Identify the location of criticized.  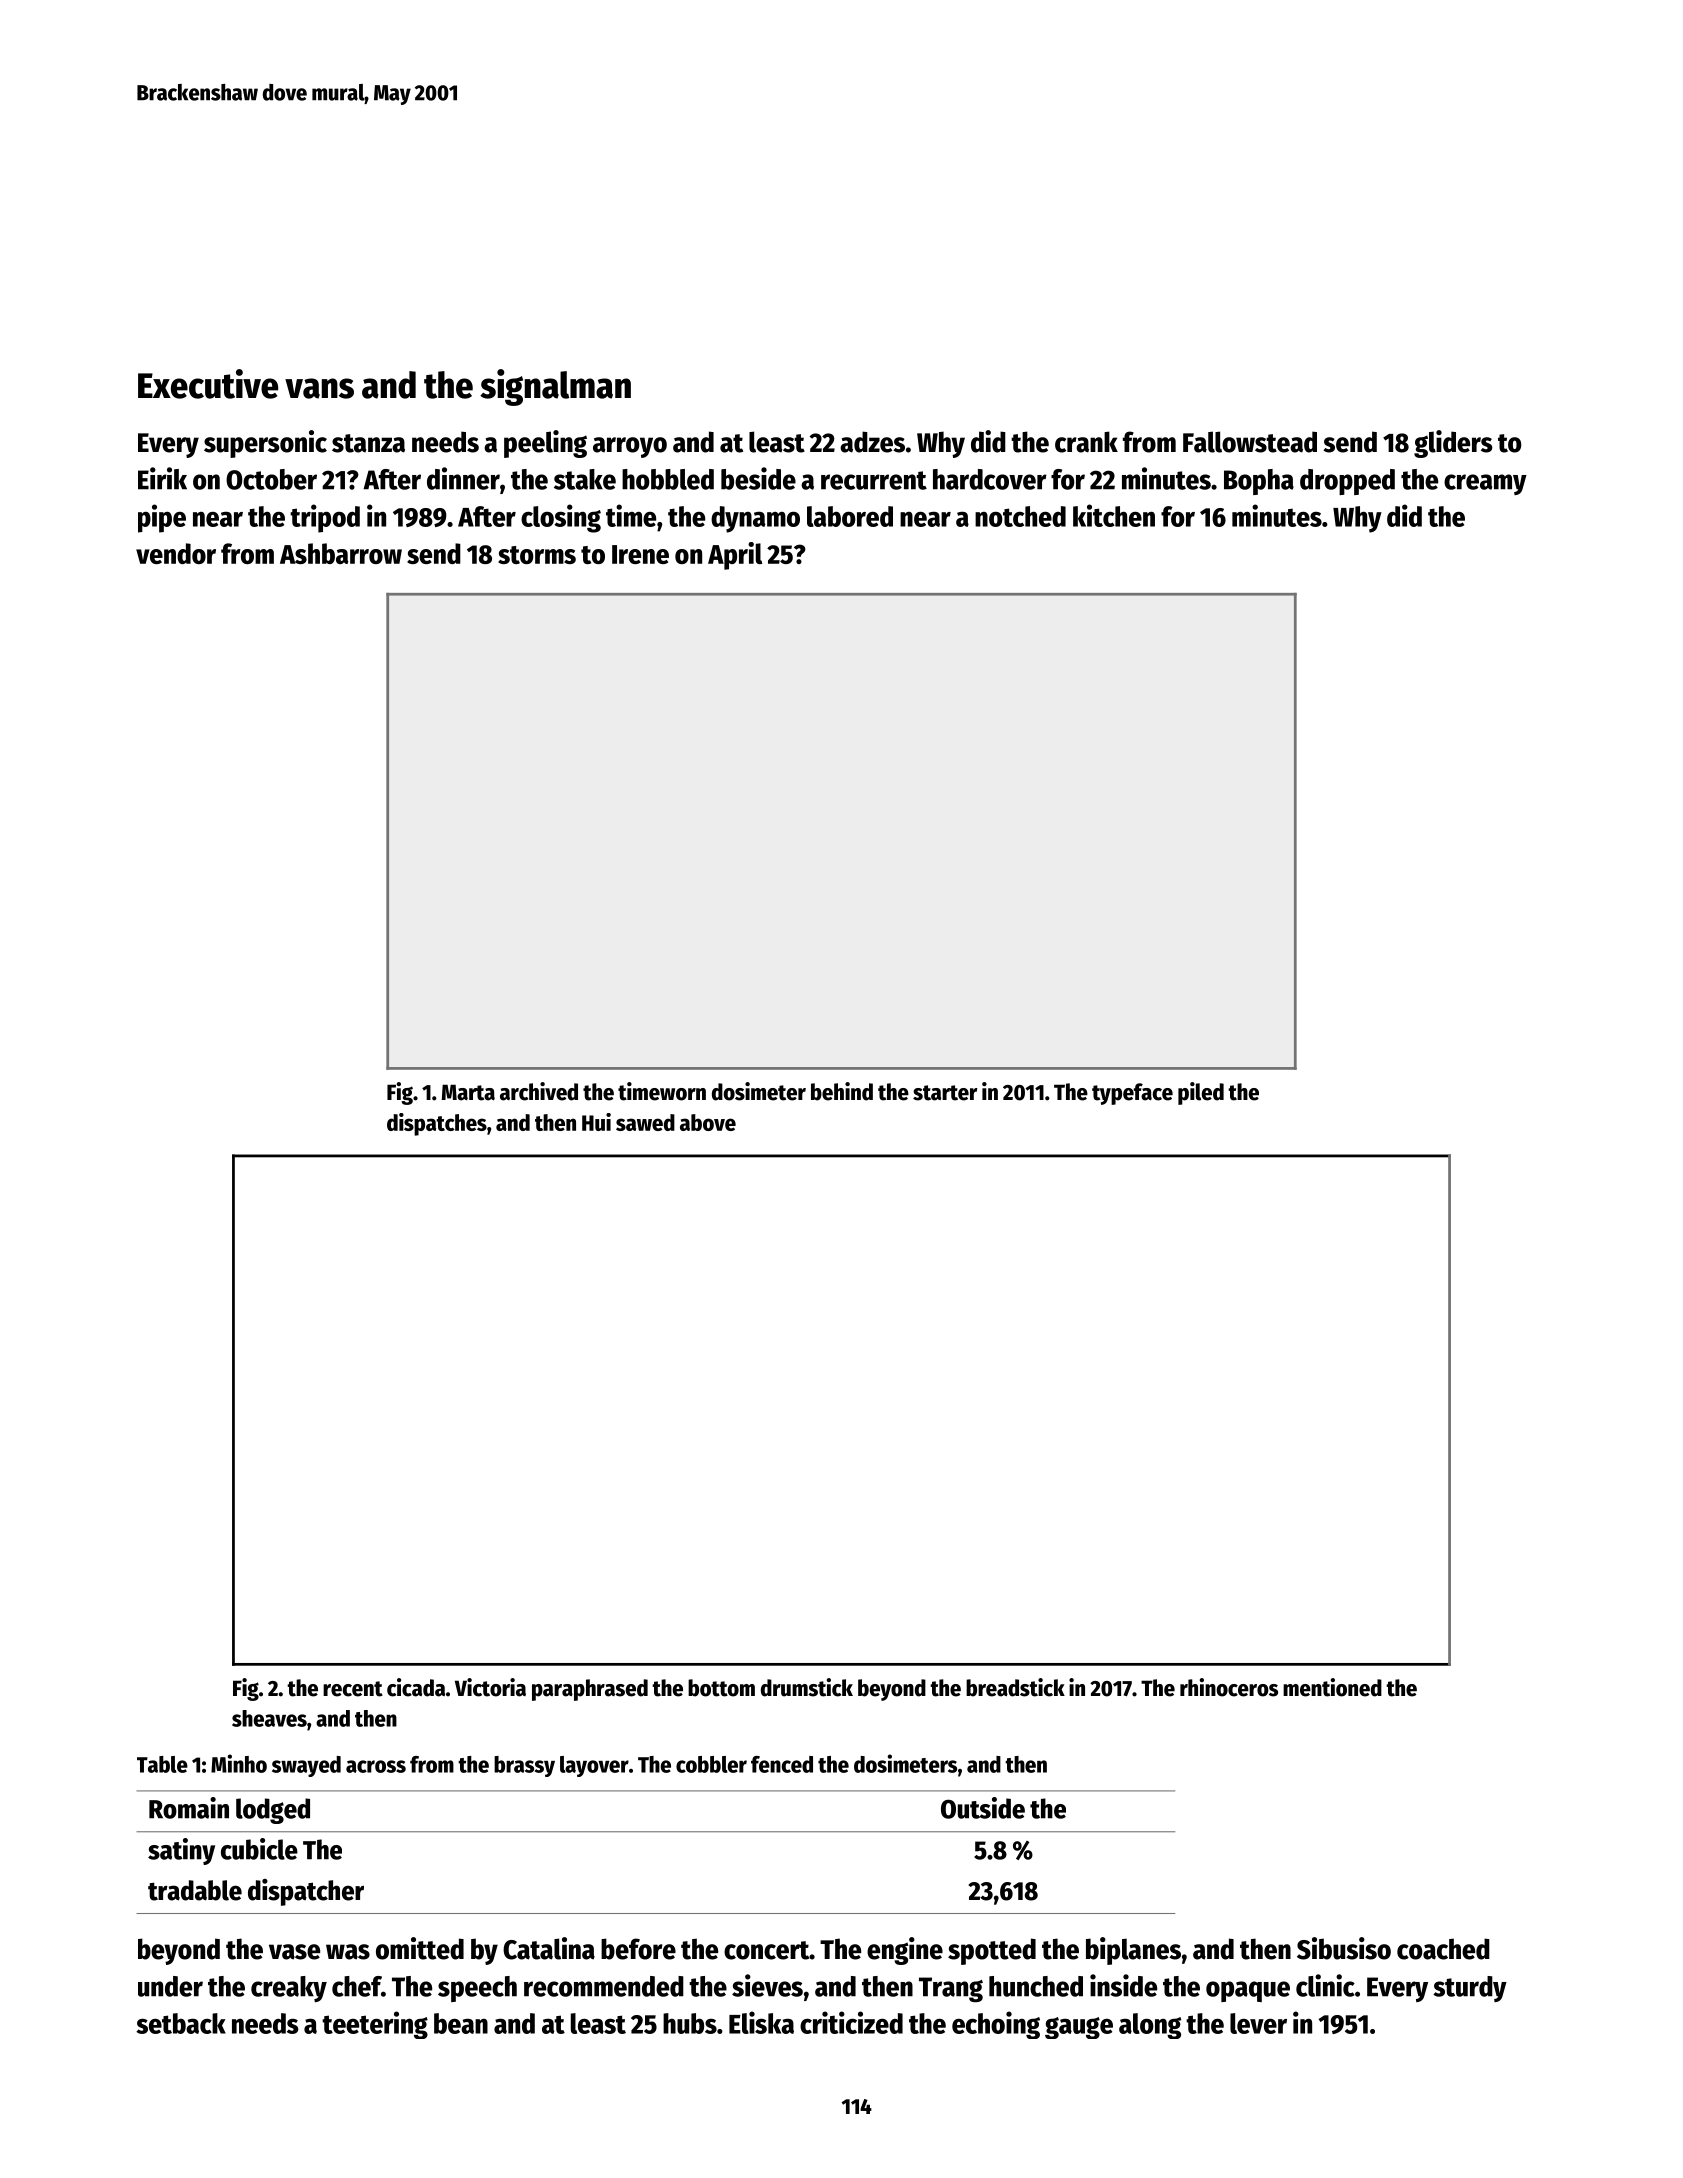
(851, 2022).
